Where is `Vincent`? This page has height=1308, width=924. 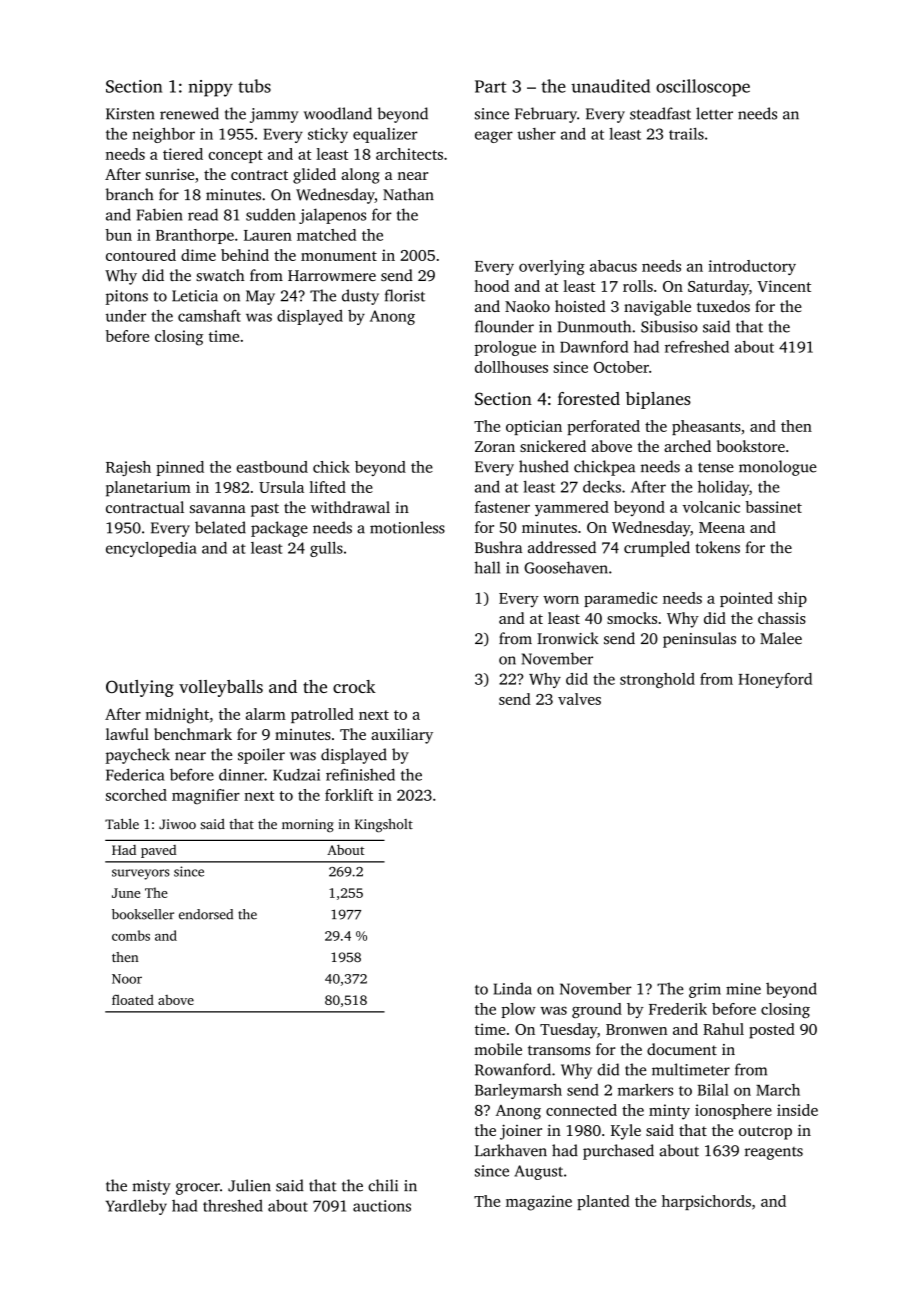
Vincent is located at coordinates (784, 286).
